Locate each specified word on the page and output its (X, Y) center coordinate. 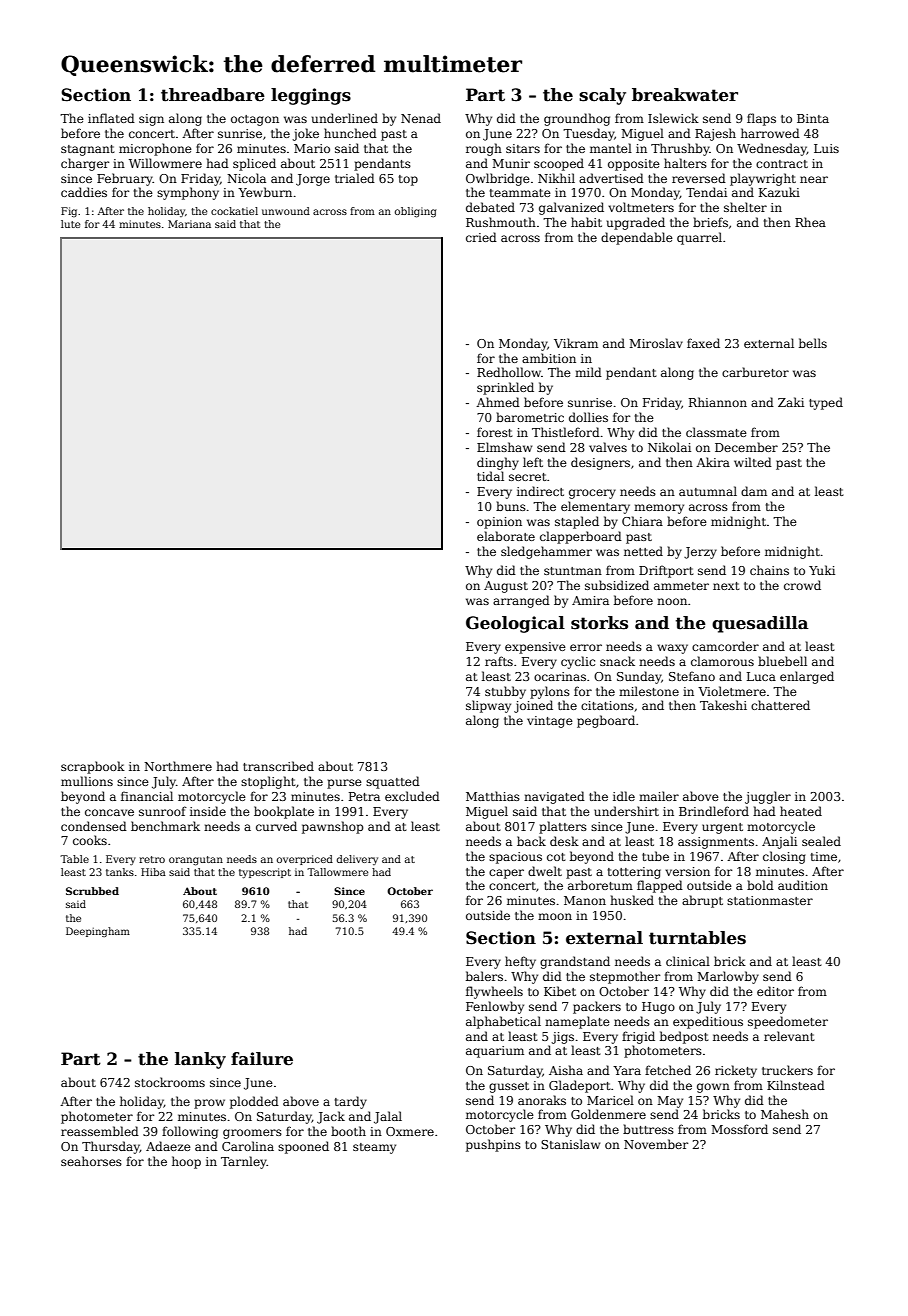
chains (769, 570)
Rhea (810, 222)
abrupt (702, 901)
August (506, 587)
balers (484, 976)
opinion (499, 523)
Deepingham (98, 932)
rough (484, 149)
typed (826, 403)
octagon (255, 120)
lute (70, 224)
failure (262, 1059)
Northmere (178, 766)
